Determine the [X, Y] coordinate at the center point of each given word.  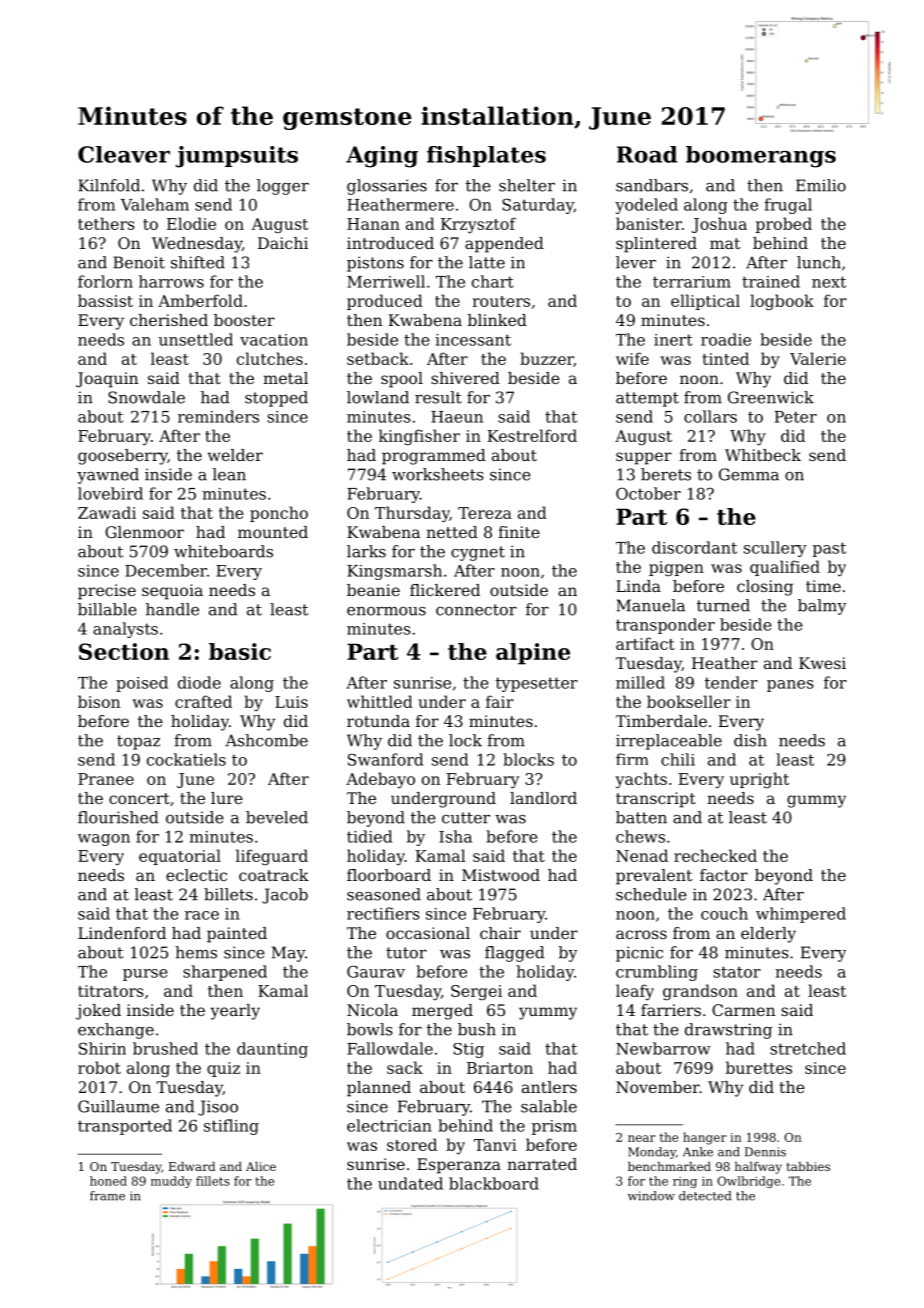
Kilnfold [109, 185]
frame [107, 1196]
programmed [434, 457]
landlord [543, 798]
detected [705, 1196]
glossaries [387, 187]
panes [790, 686]
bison [99, 701]
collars [710, 416]
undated [410, 1183]
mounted [273, 532]
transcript [656, 800]
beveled [277, 817]
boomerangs [761, 157]
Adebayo [380, 780]
